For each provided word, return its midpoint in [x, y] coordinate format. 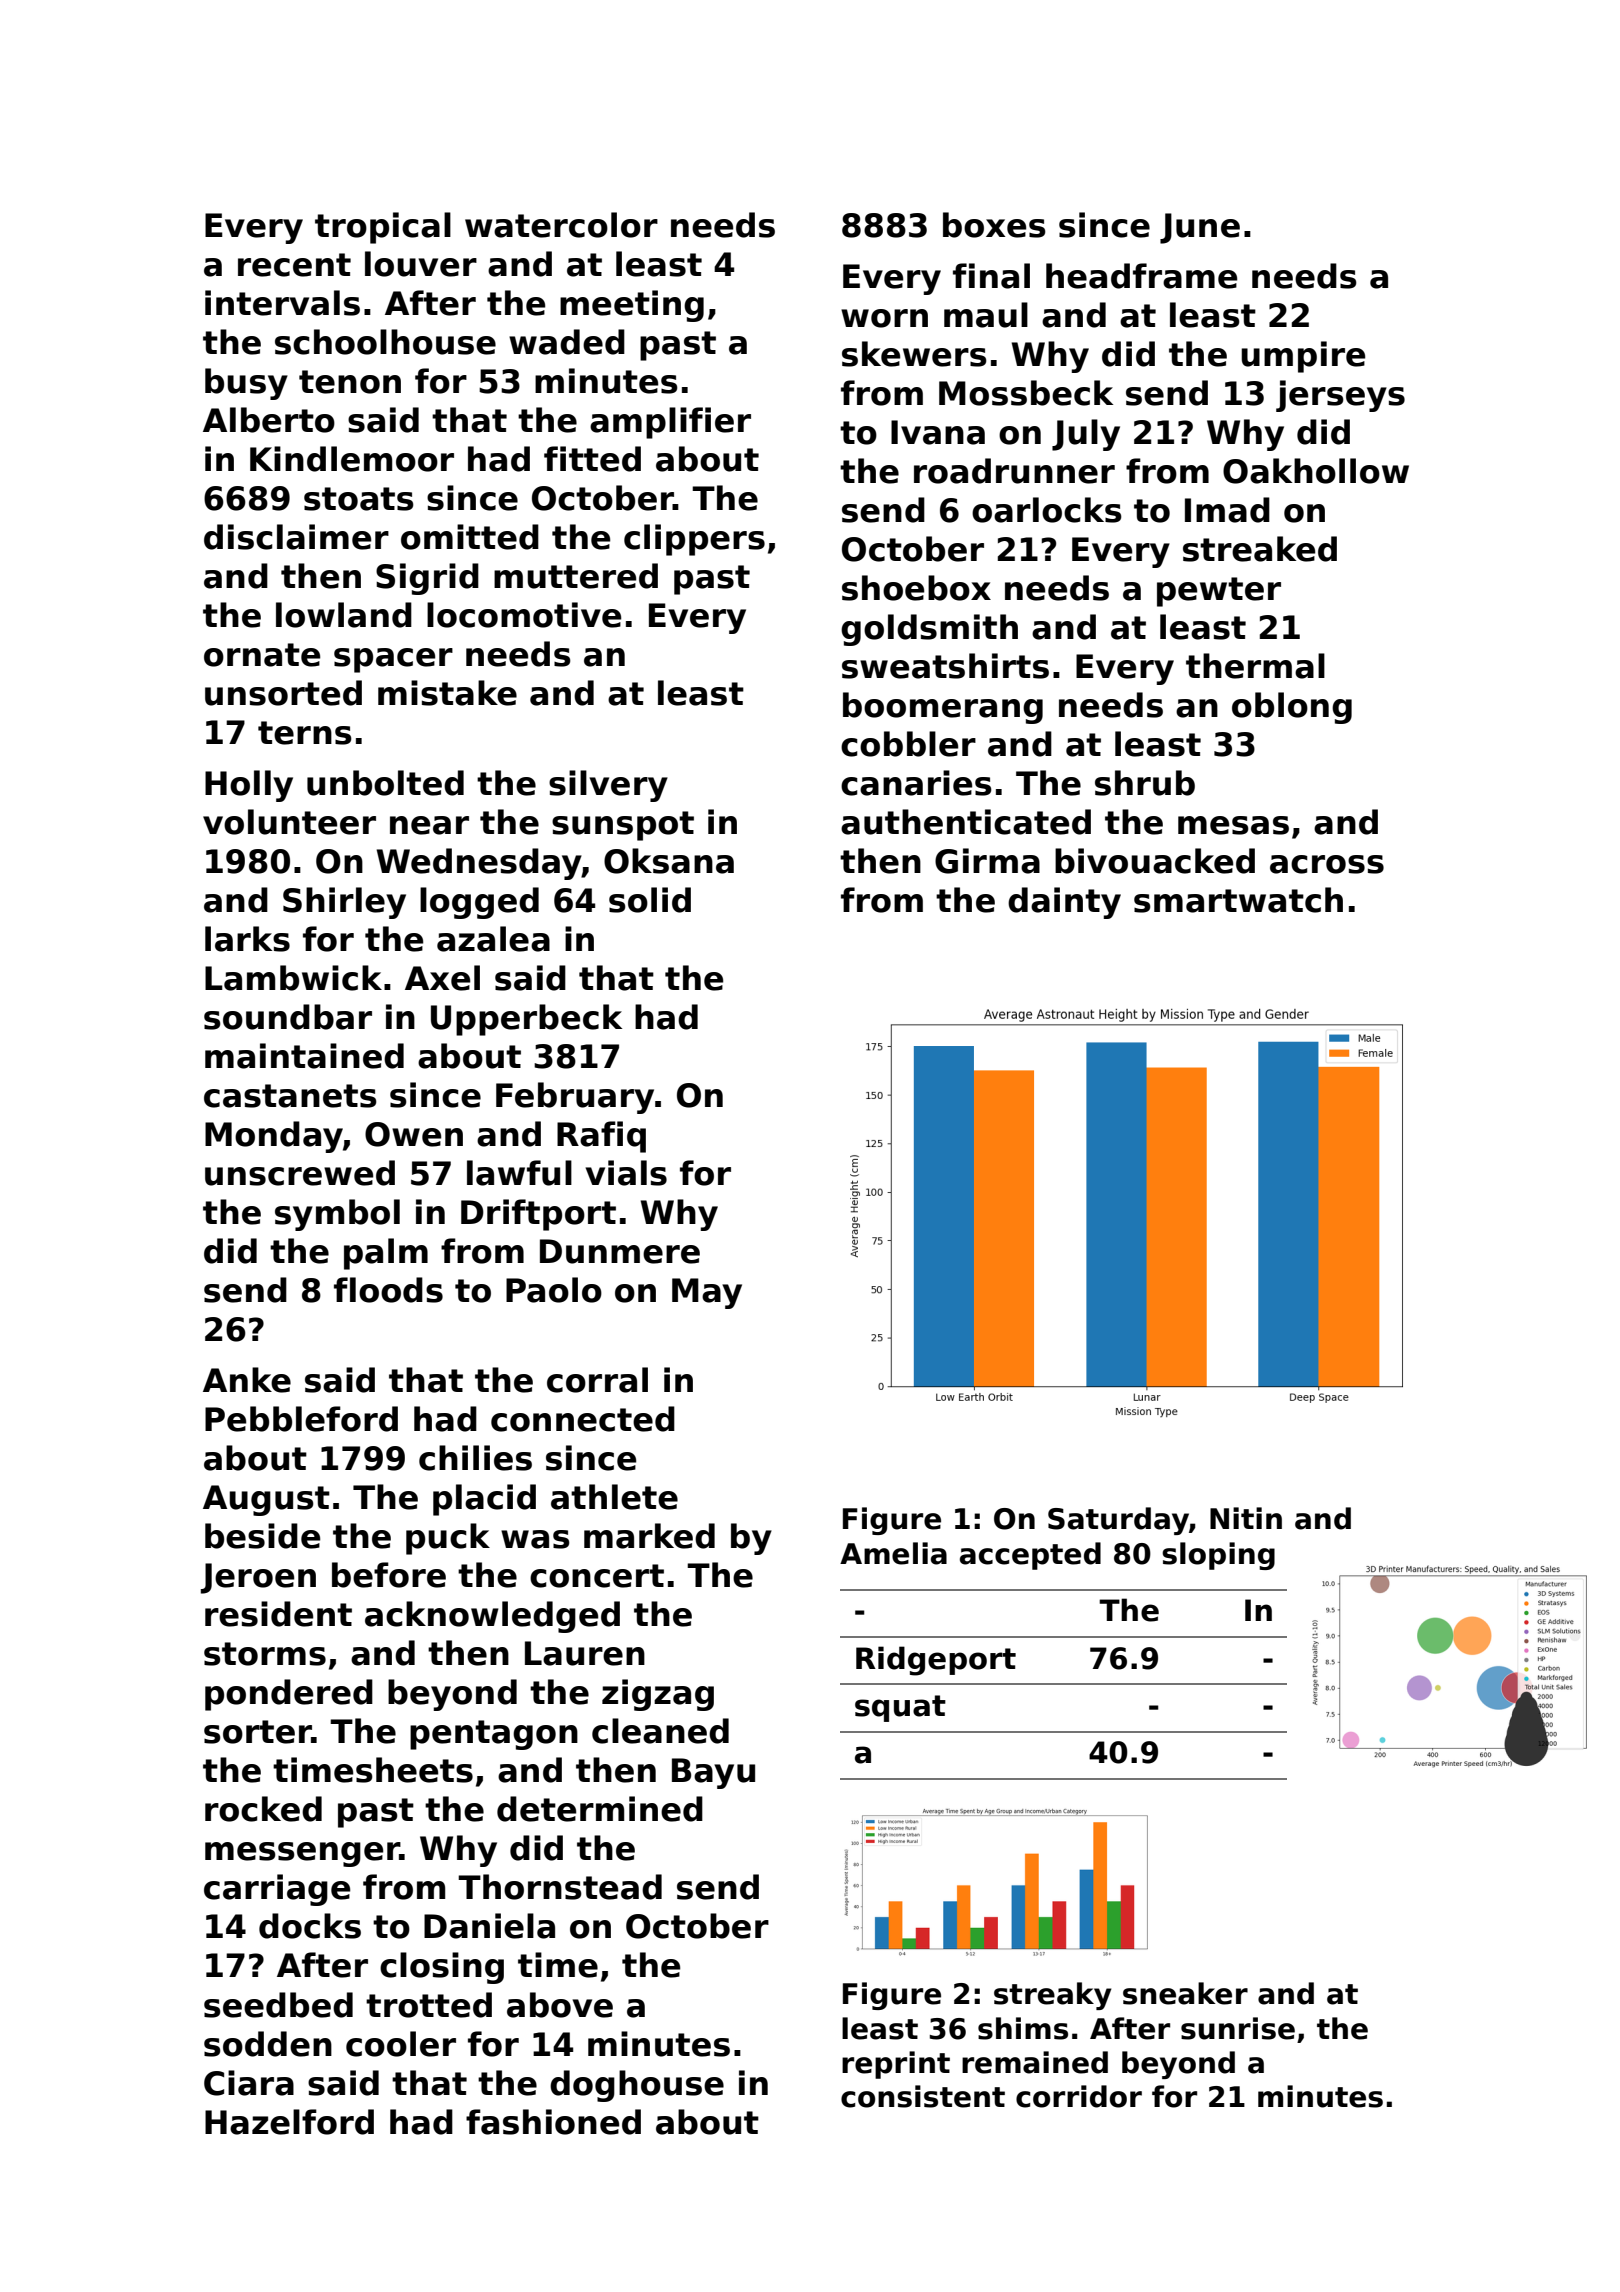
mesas [1233, 825]
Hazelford [289, 2122]
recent [294, 265]
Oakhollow [1316, 471]
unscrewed [300, 1173]
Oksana [669, 861]
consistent [923, 2096]
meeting [632, 306]
